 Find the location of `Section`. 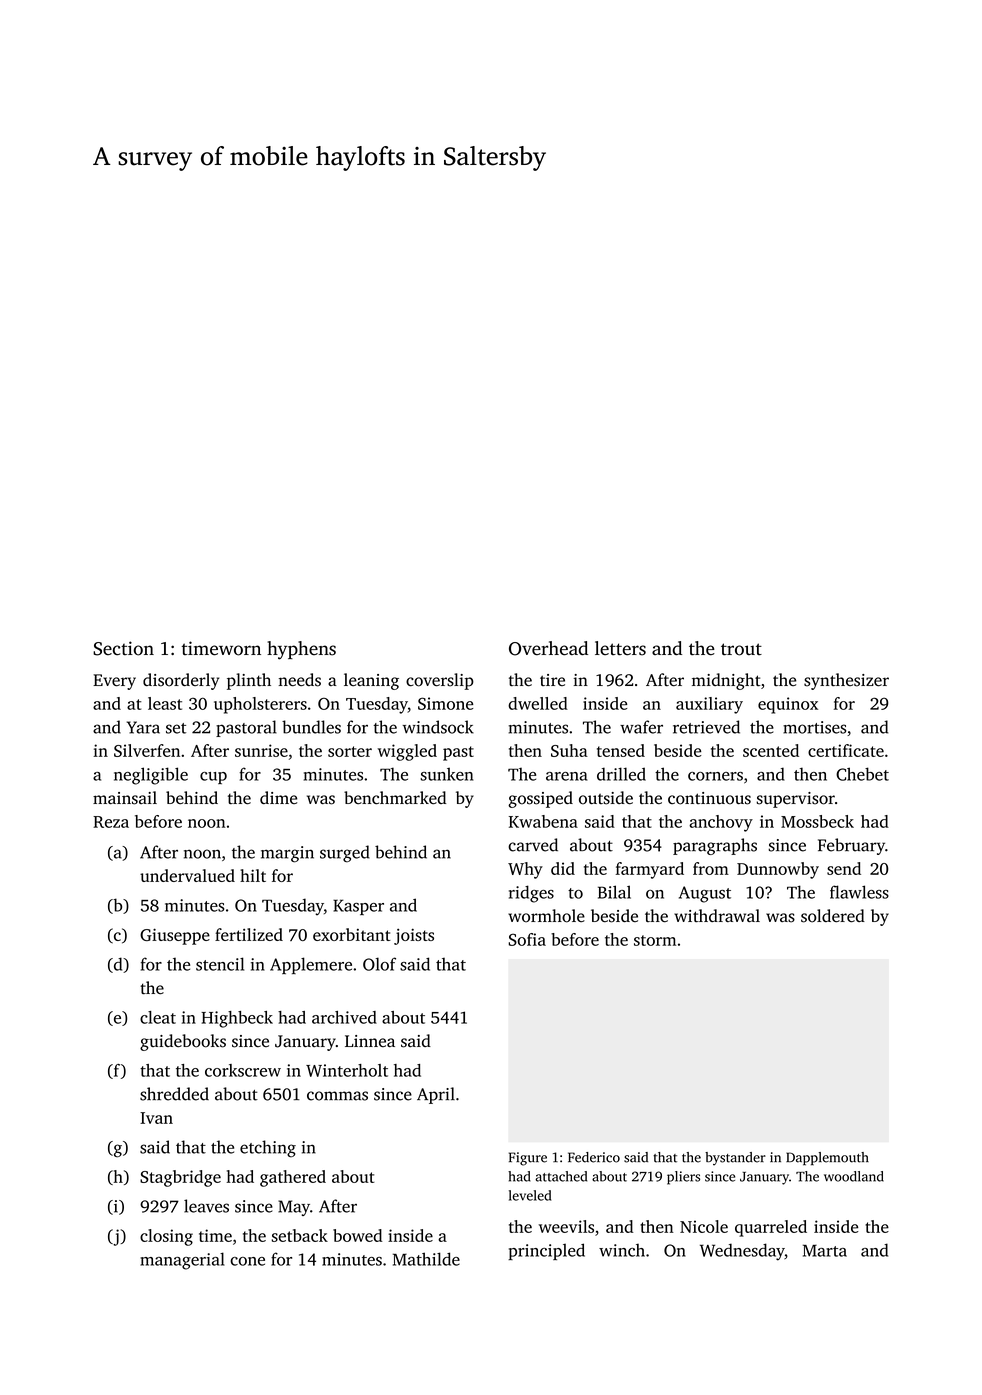

Section is located at coordinates (123, 648).
